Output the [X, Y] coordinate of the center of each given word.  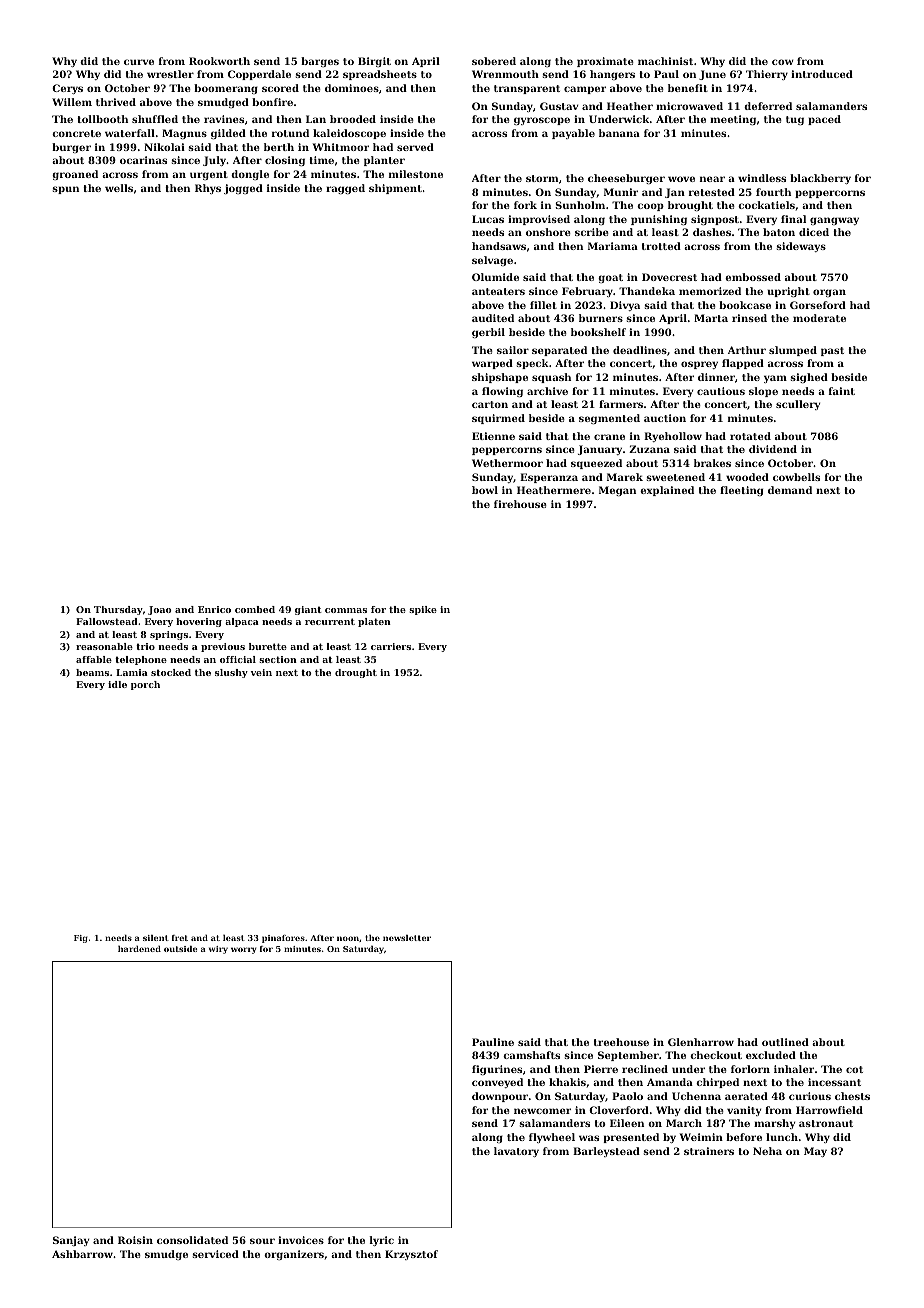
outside [180, 949]
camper [585, 90]
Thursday [118, 610]
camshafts [531, 1055]
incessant [834, 1082]
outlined [785, 1042]
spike [423, 610]
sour [262, 1241]
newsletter [407, 938]
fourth [773, 192]
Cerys [67, 89]
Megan [617, 491]
